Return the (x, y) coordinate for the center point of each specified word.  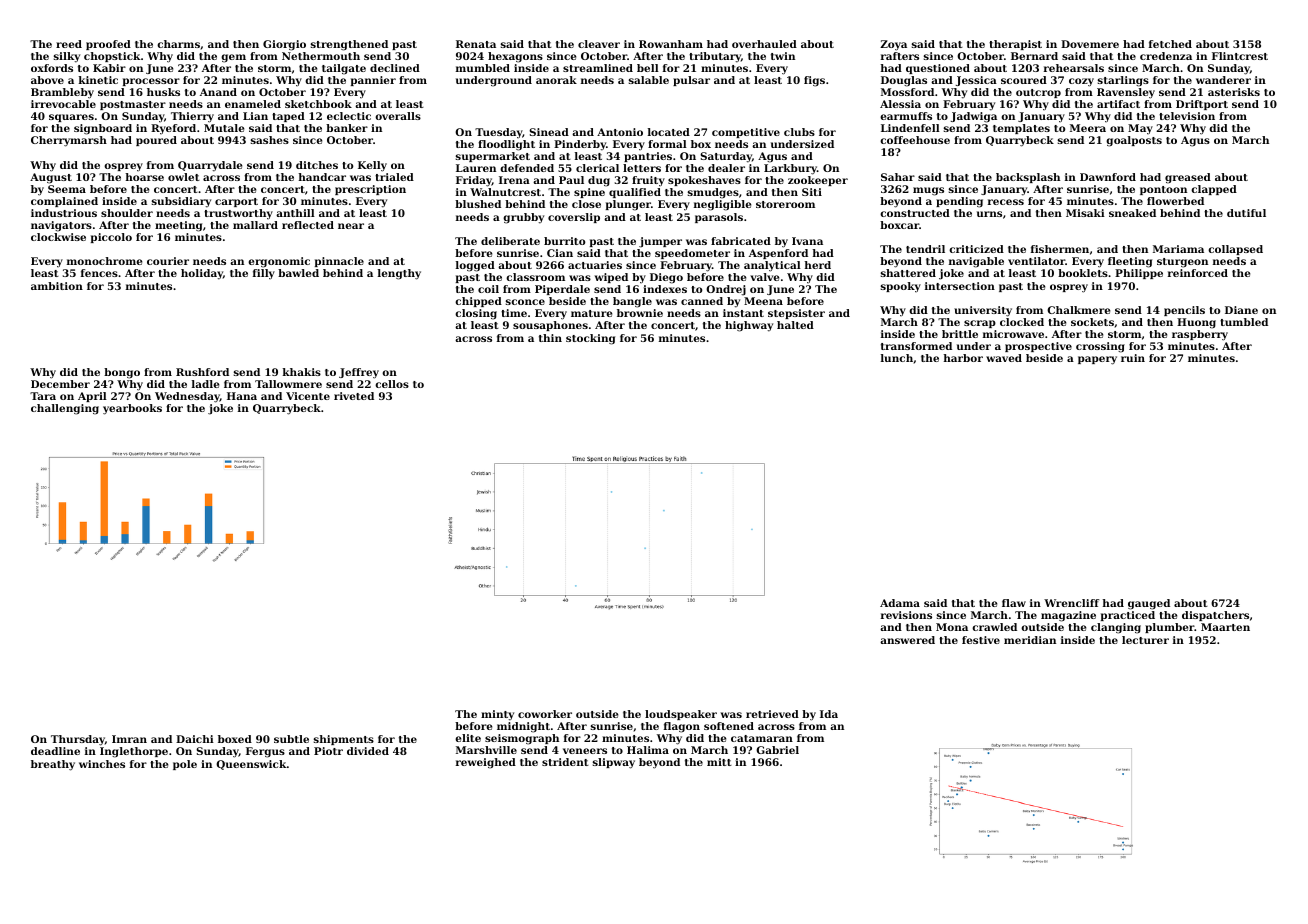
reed (69, 44)
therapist (1015, 45)
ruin (1133, 358)
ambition (57, 286)
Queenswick (251, 765)
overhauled (764, 44)
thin (550, 338)
